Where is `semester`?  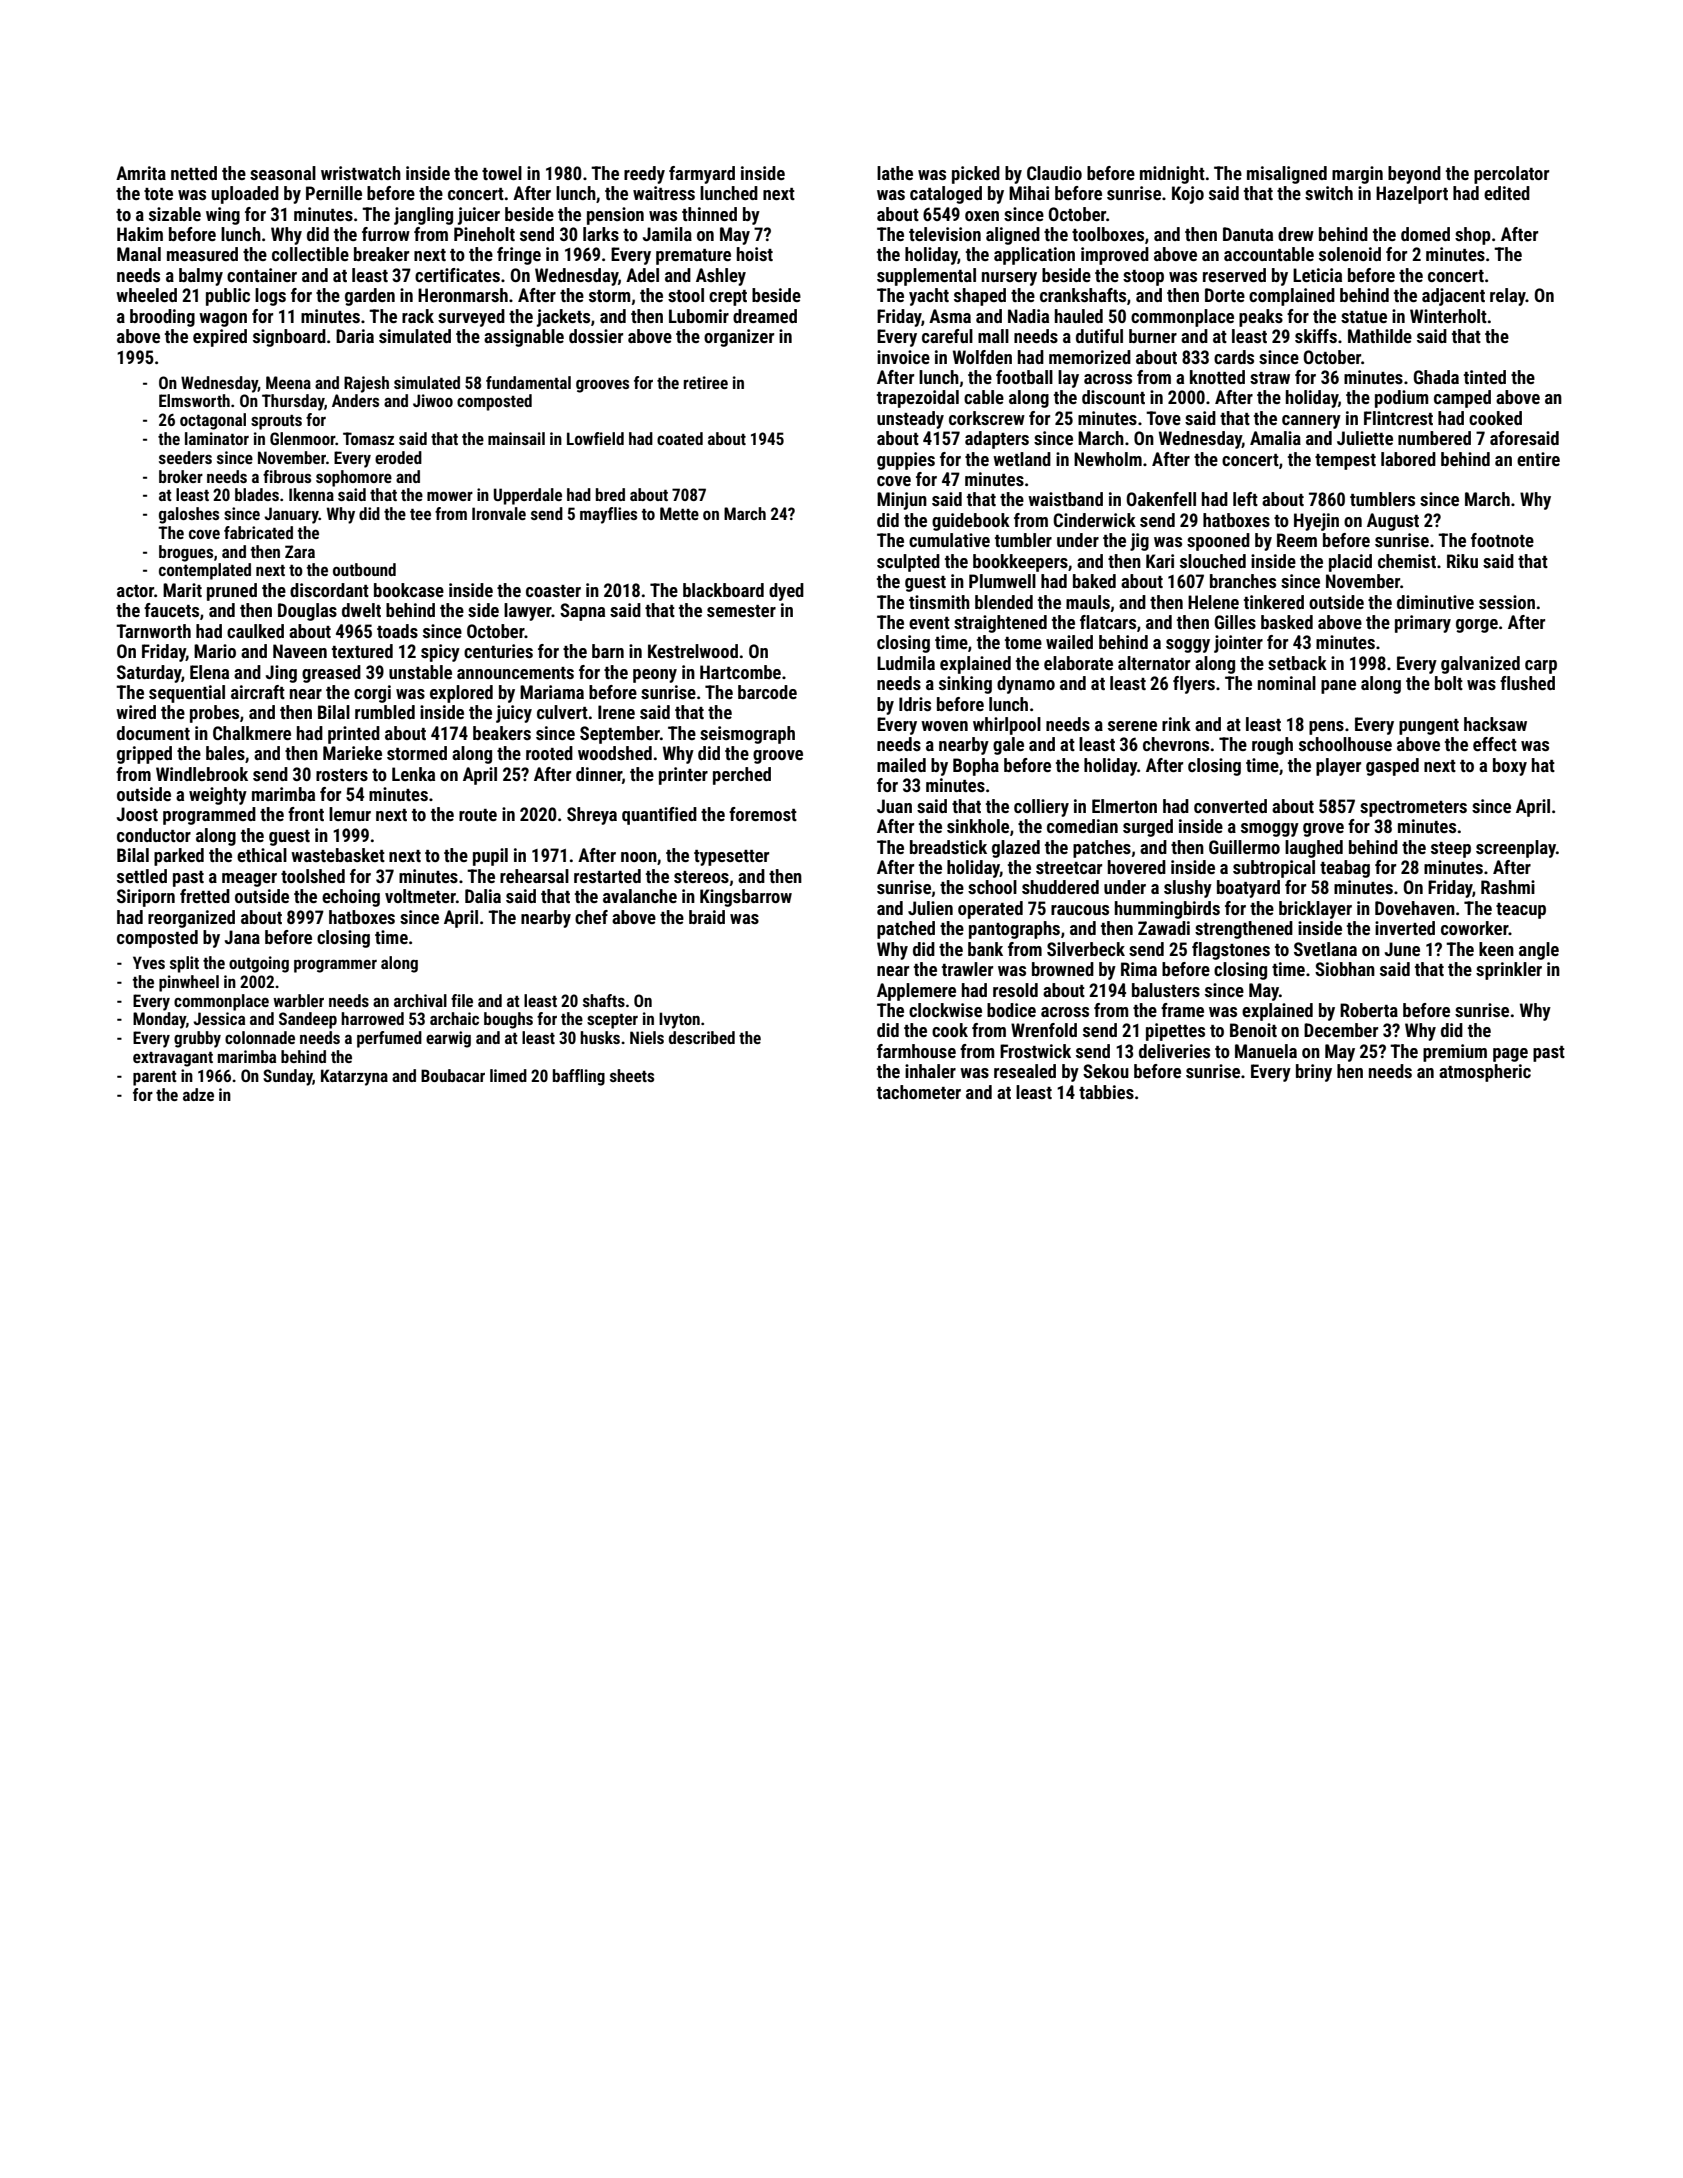
semester is located at coordinates (741, 611).
